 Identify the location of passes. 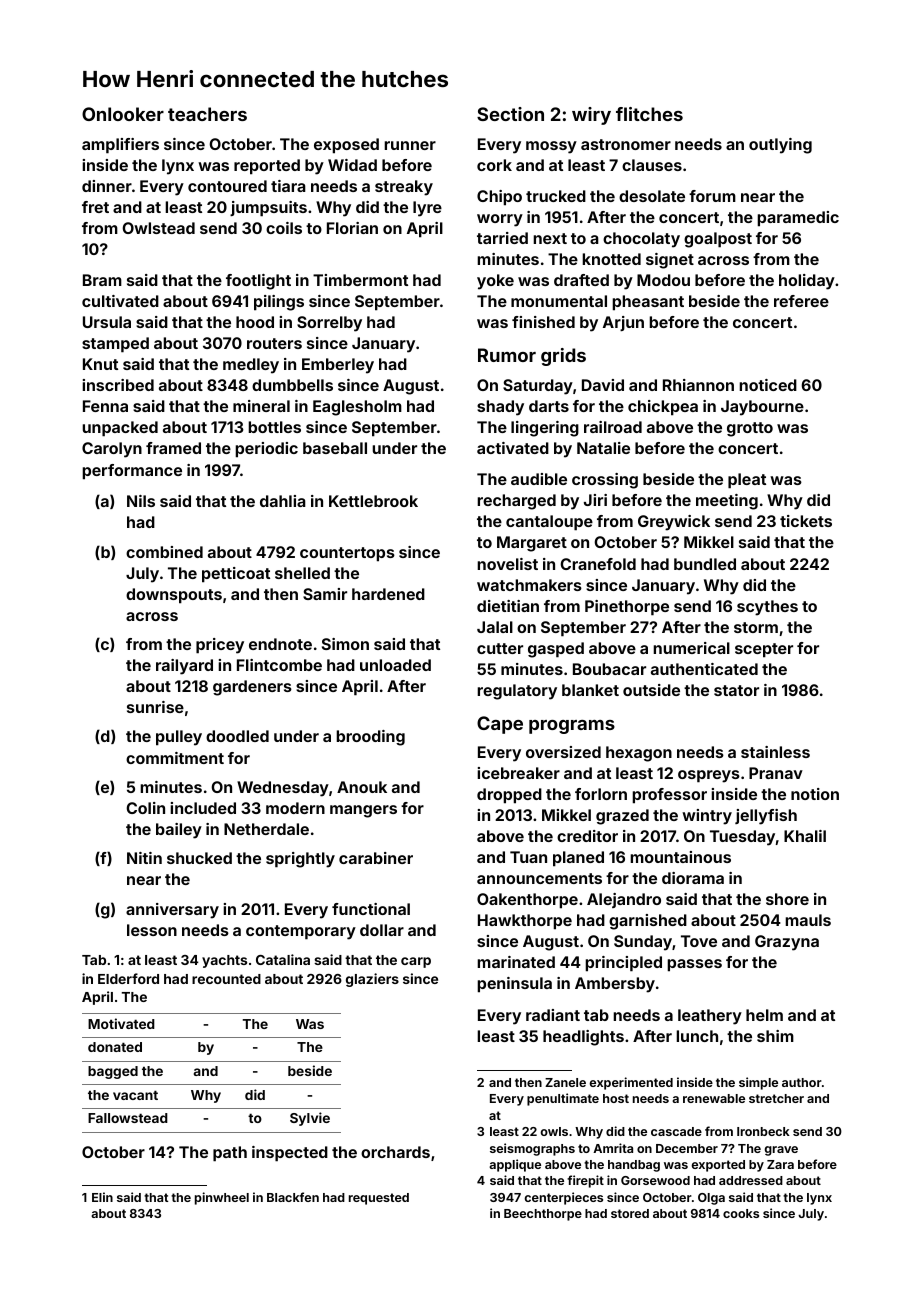
(694, 965).
